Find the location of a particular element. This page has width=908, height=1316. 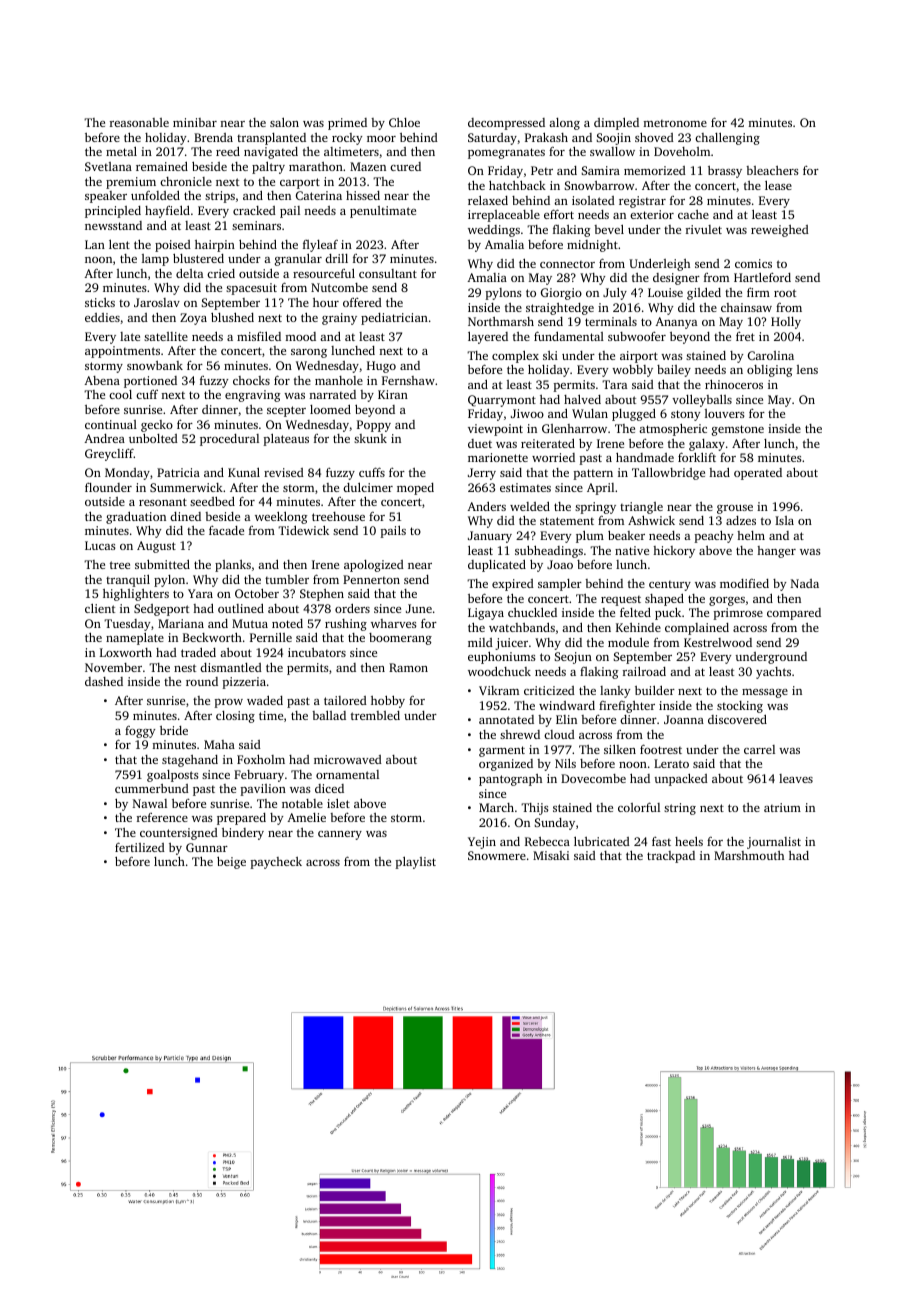

pavilion is located at coordinates (263, 790).
